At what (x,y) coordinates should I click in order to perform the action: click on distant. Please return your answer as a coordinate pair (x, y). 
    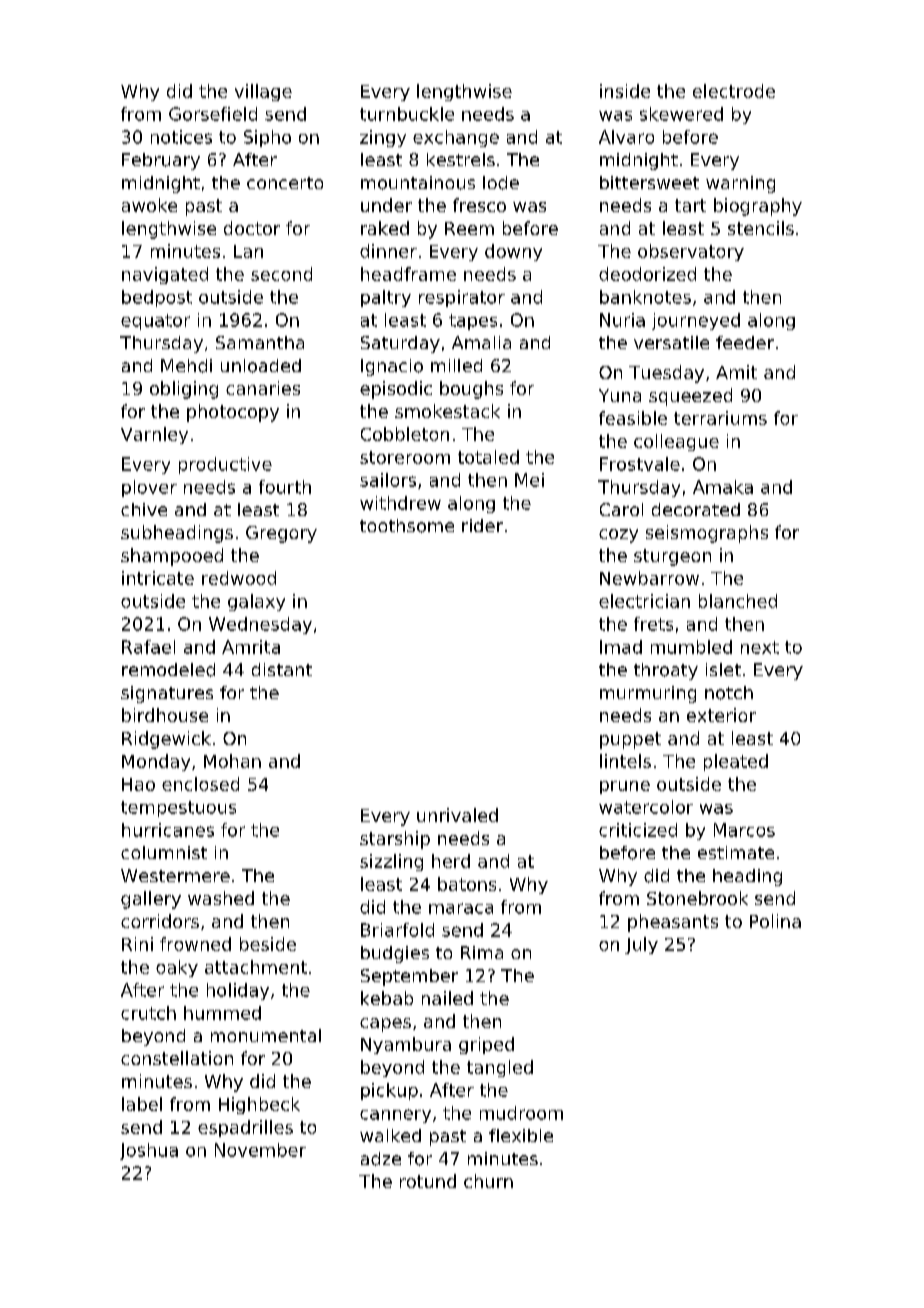
    Looking at the image, I should click on (282, 669).
